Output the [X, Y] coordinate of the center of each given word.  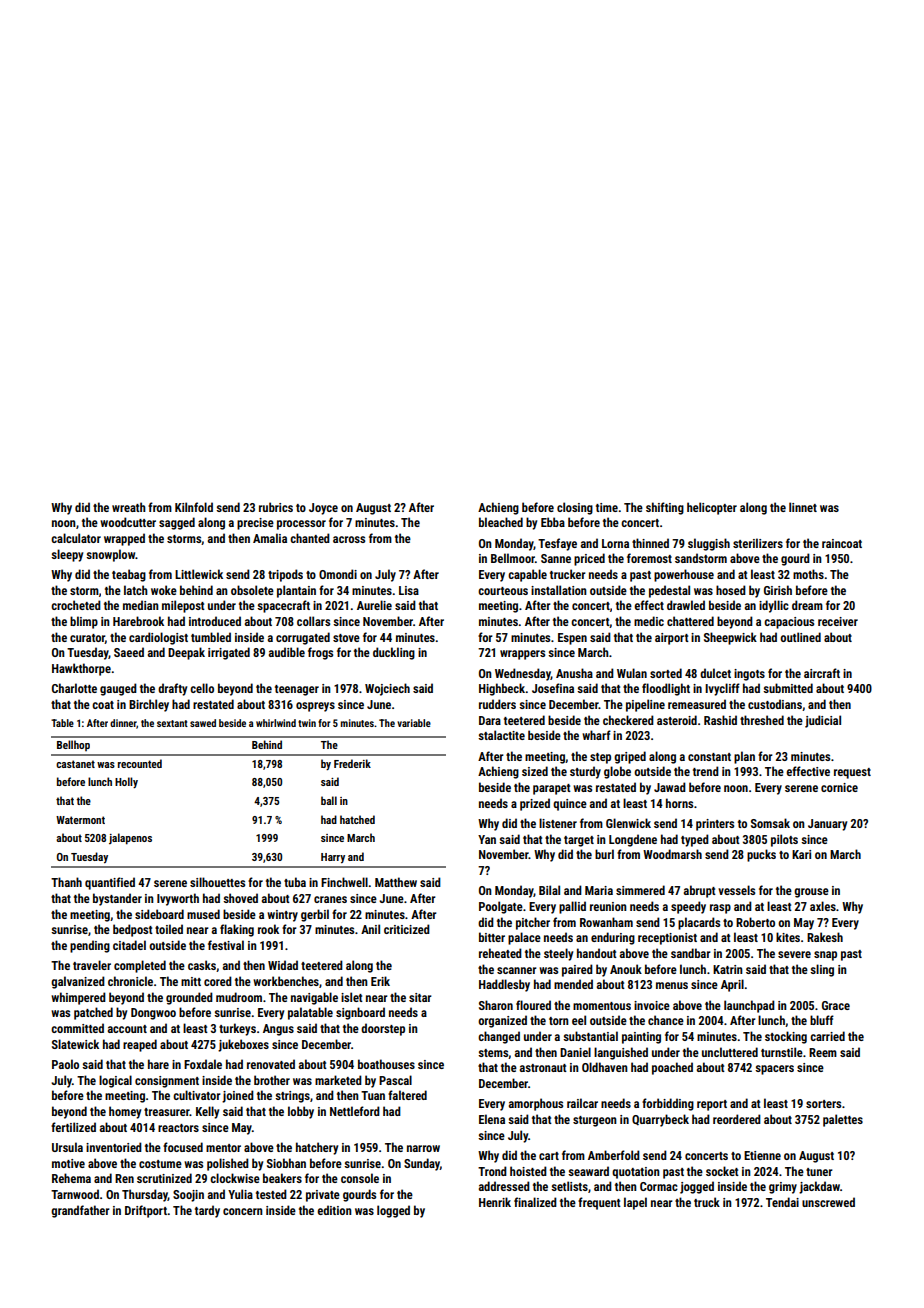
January [827, 825]
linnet [803, 507]
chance [666, 1020]
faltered [407, 1095]
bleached [501, 522]
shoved [240, 898]
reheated [500, 953]
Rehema [71, 1178]
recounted [140, 763]
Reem [823, 1052]
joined [238, 1096]
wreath [129, 507]
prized [535, 804]
